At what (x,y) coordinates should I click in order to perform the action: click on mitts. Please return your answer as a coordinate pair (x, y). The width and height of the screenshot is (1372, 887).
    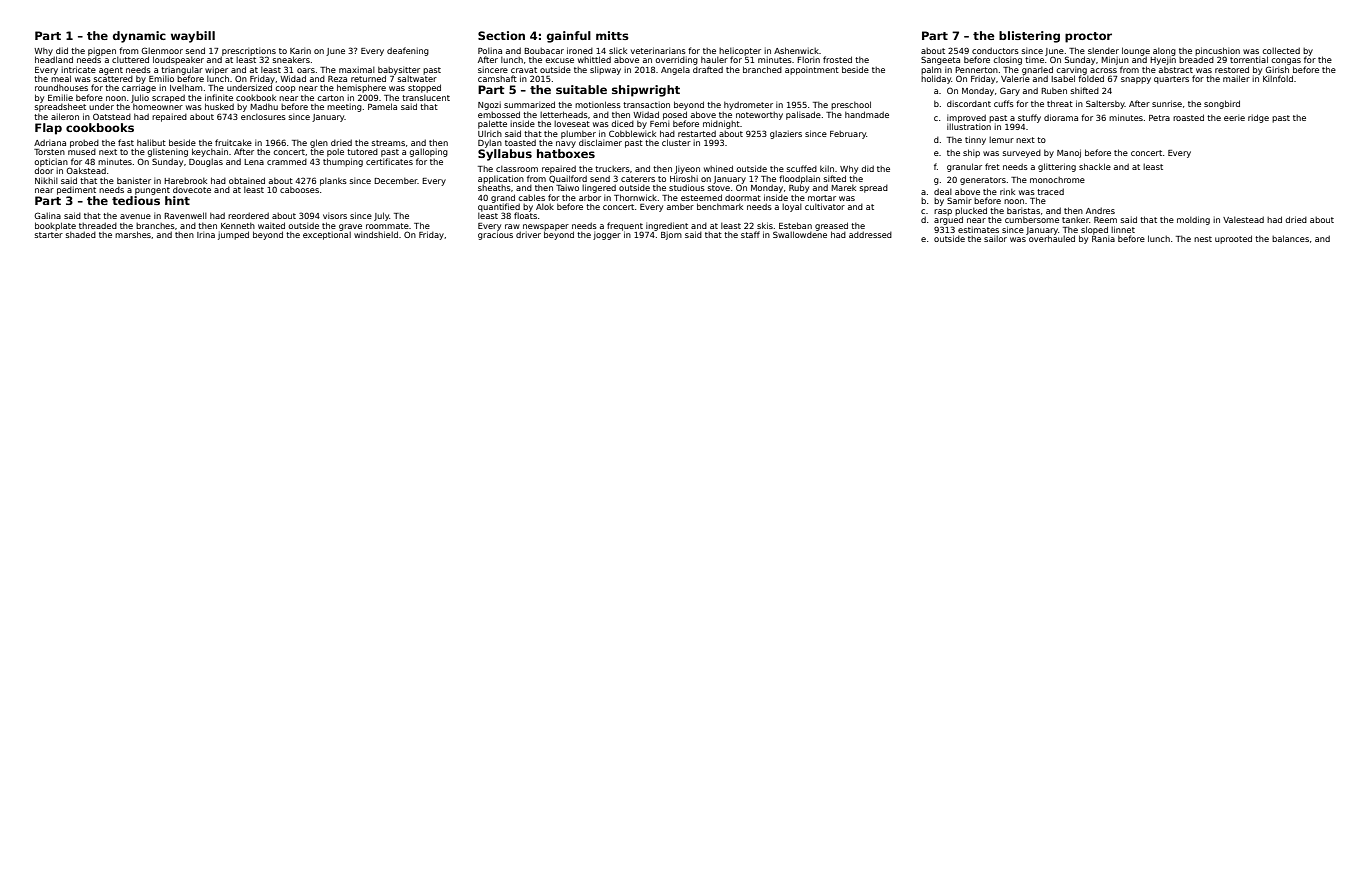
    Looking at the image, I should click on (612, 35).
